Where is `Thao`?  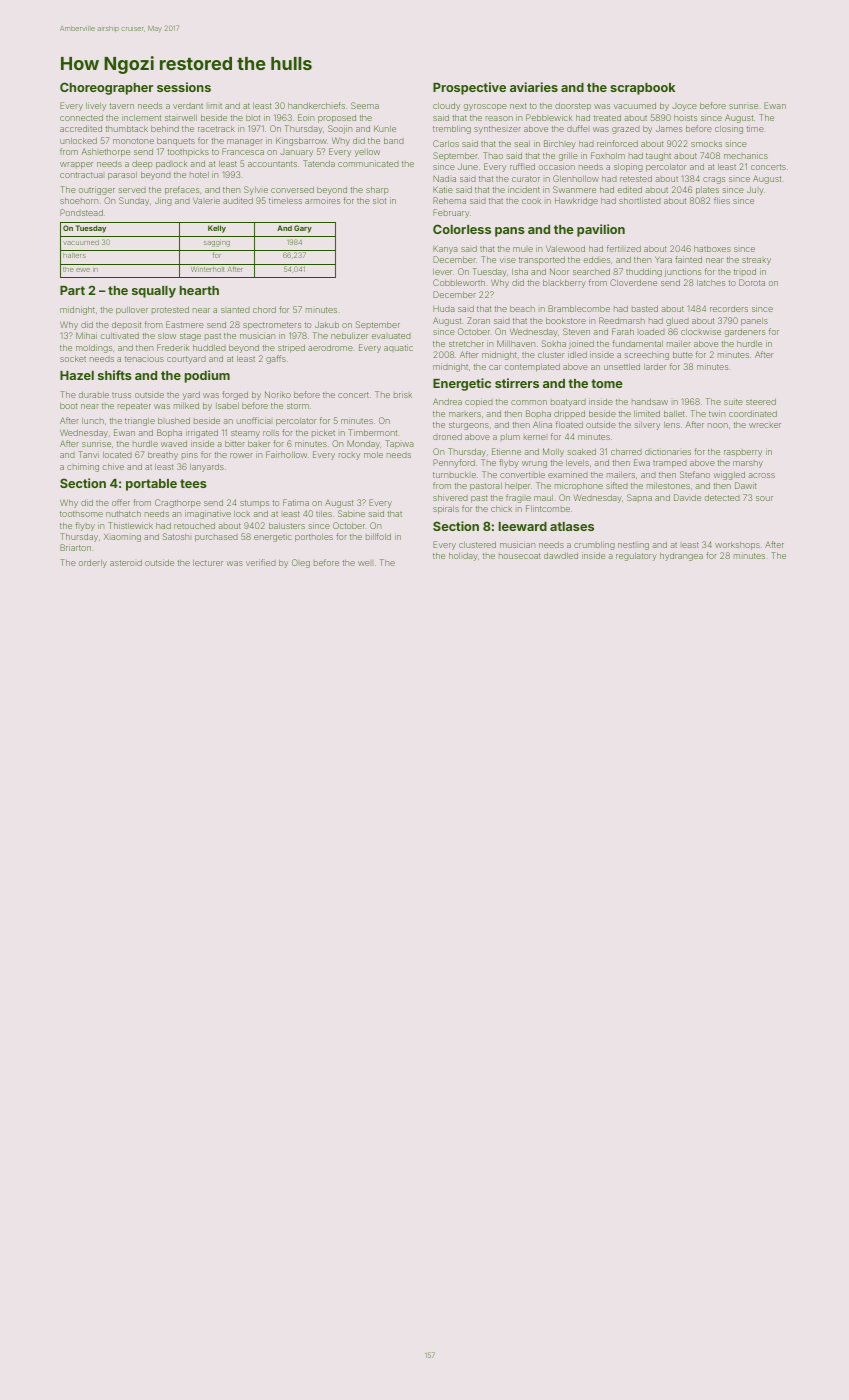
Thao is located at coordinates (493, 155).
